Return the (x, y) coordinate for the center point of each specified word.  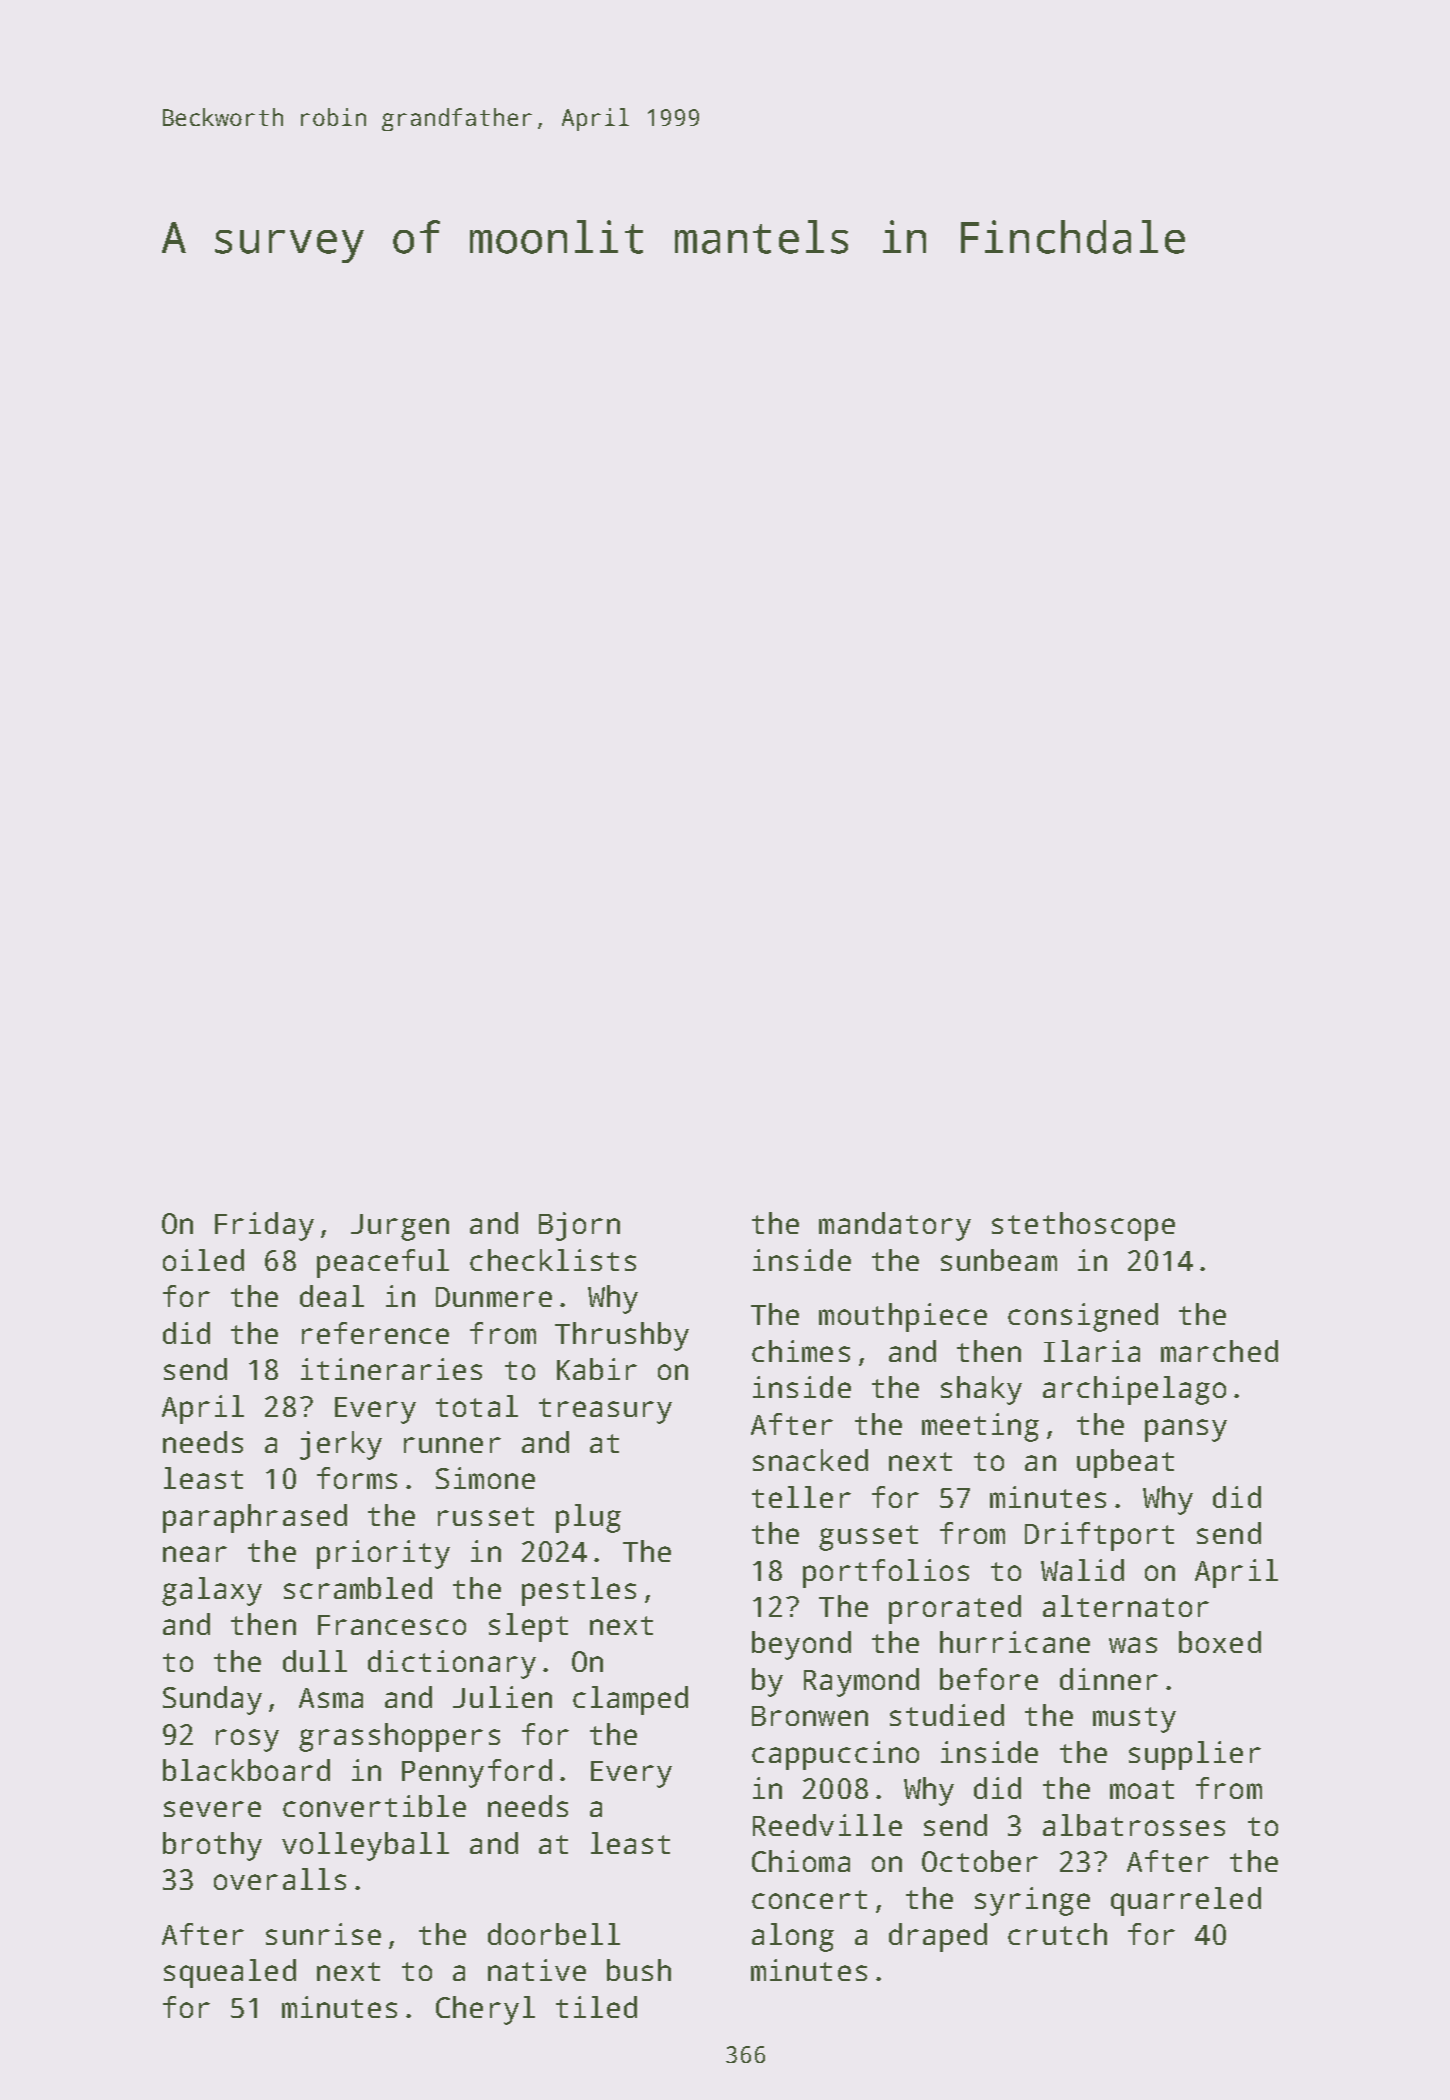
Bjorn (579, 1226)
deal (332, 1296)
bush (639, 1970)
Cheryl (485, 2010)
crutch (1057, 1934)
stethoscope (1083, 1226)
